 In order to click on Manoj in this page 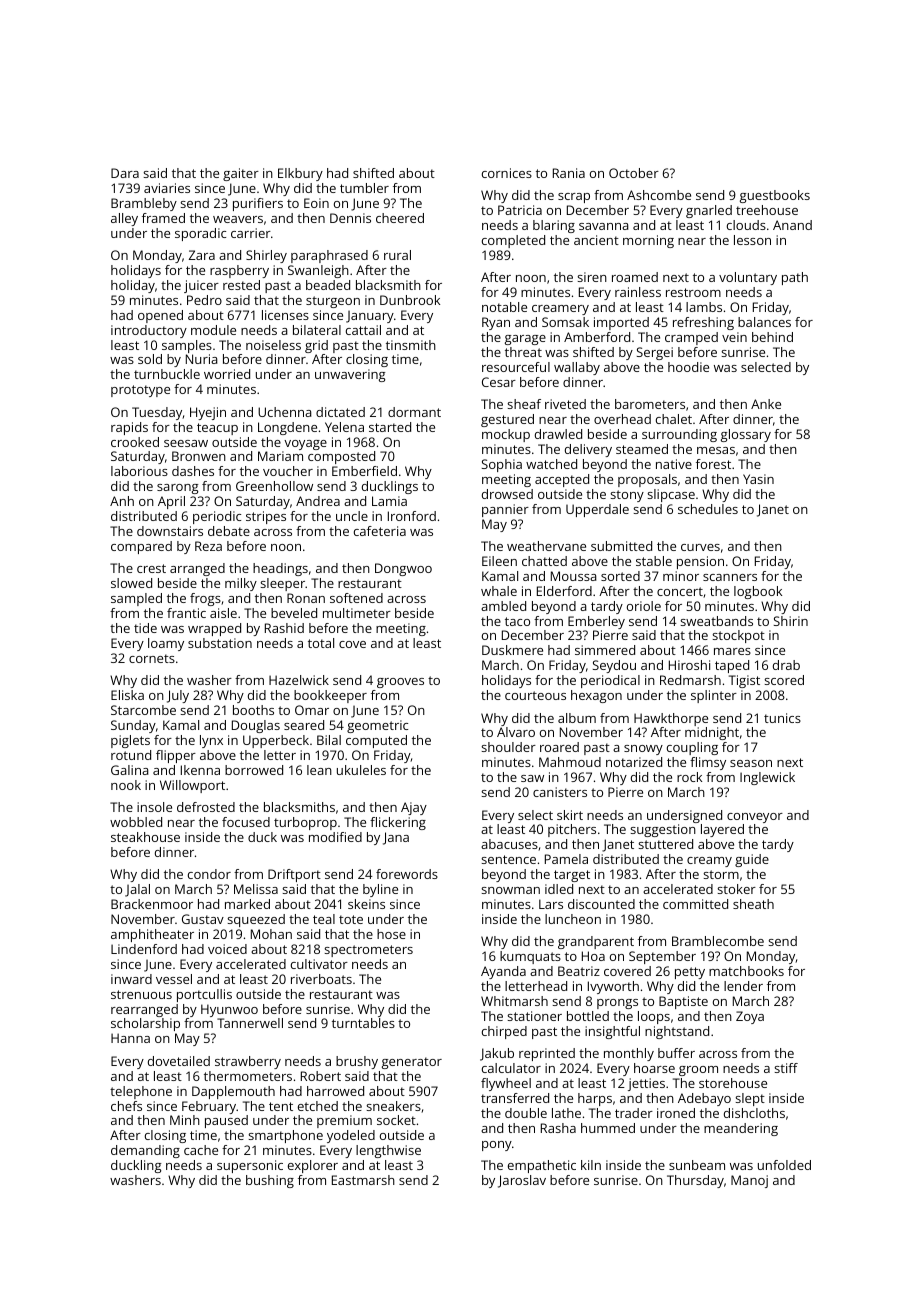, I will do `click(749, 1181)`.
